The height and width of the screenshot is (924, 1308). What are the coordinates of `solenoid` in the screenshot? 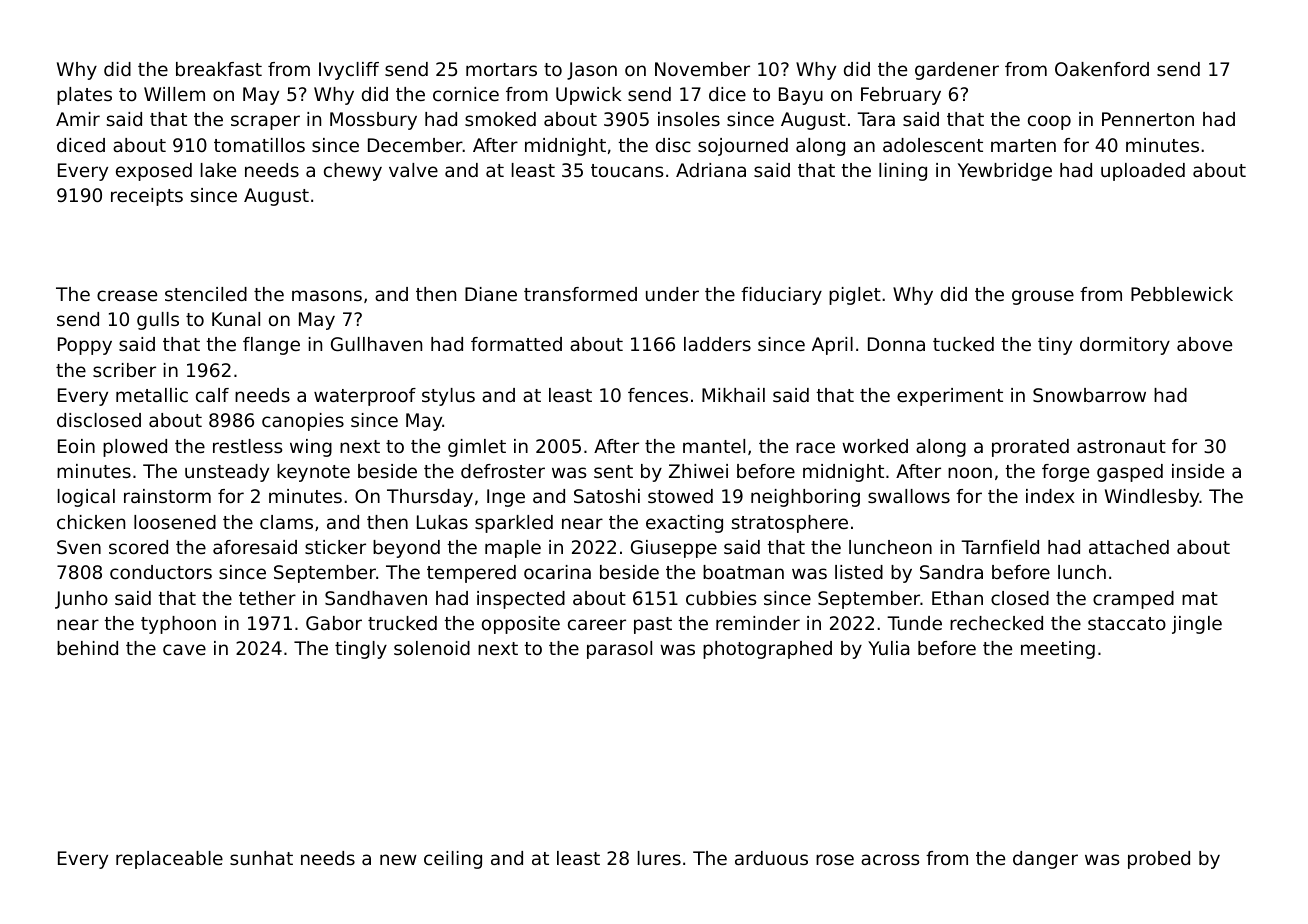 It's located at (432, 648).
